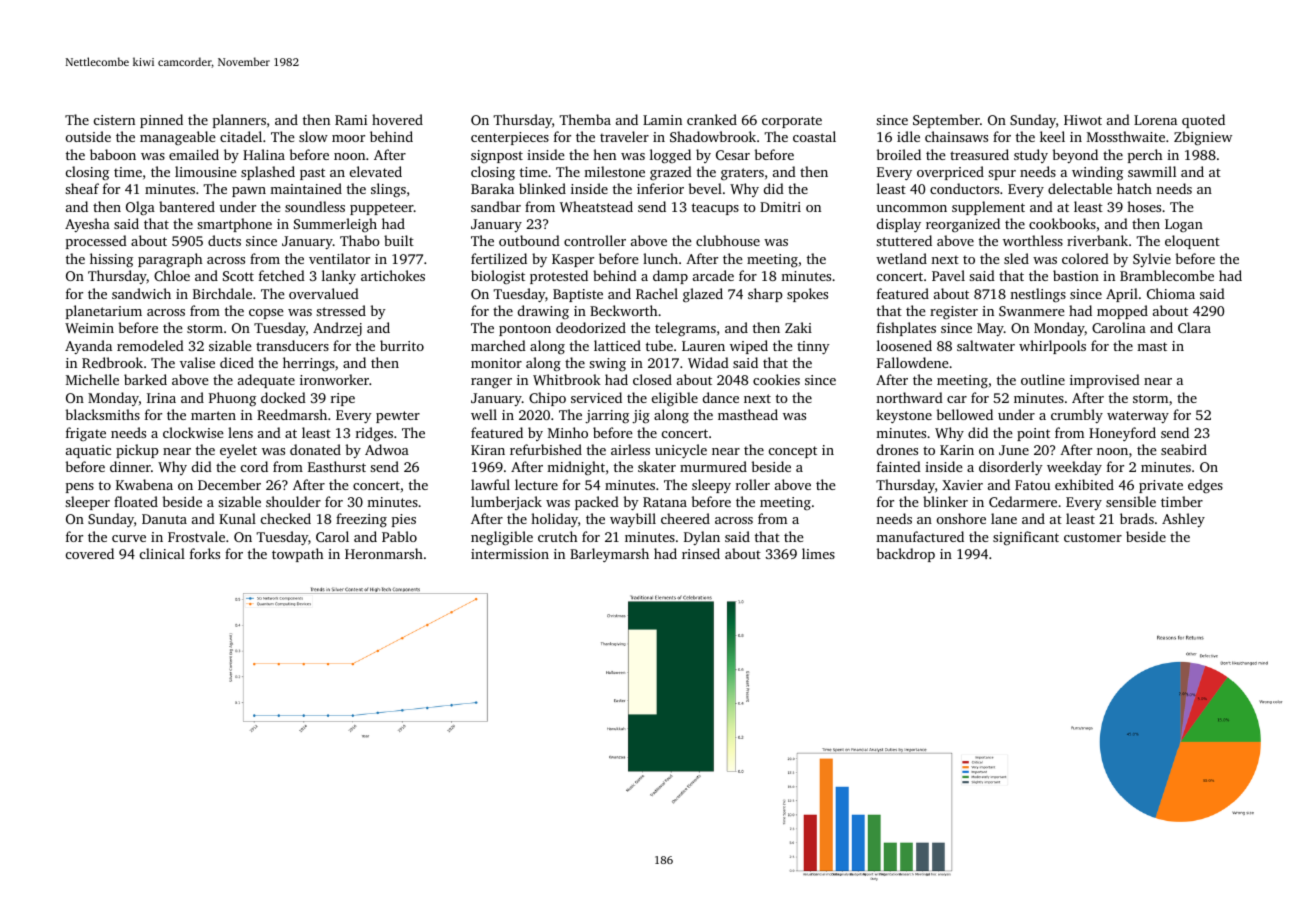  What do you see at coordinates (206, 171) in the page?
I see `limousine` at bounding box center [206, 171].
